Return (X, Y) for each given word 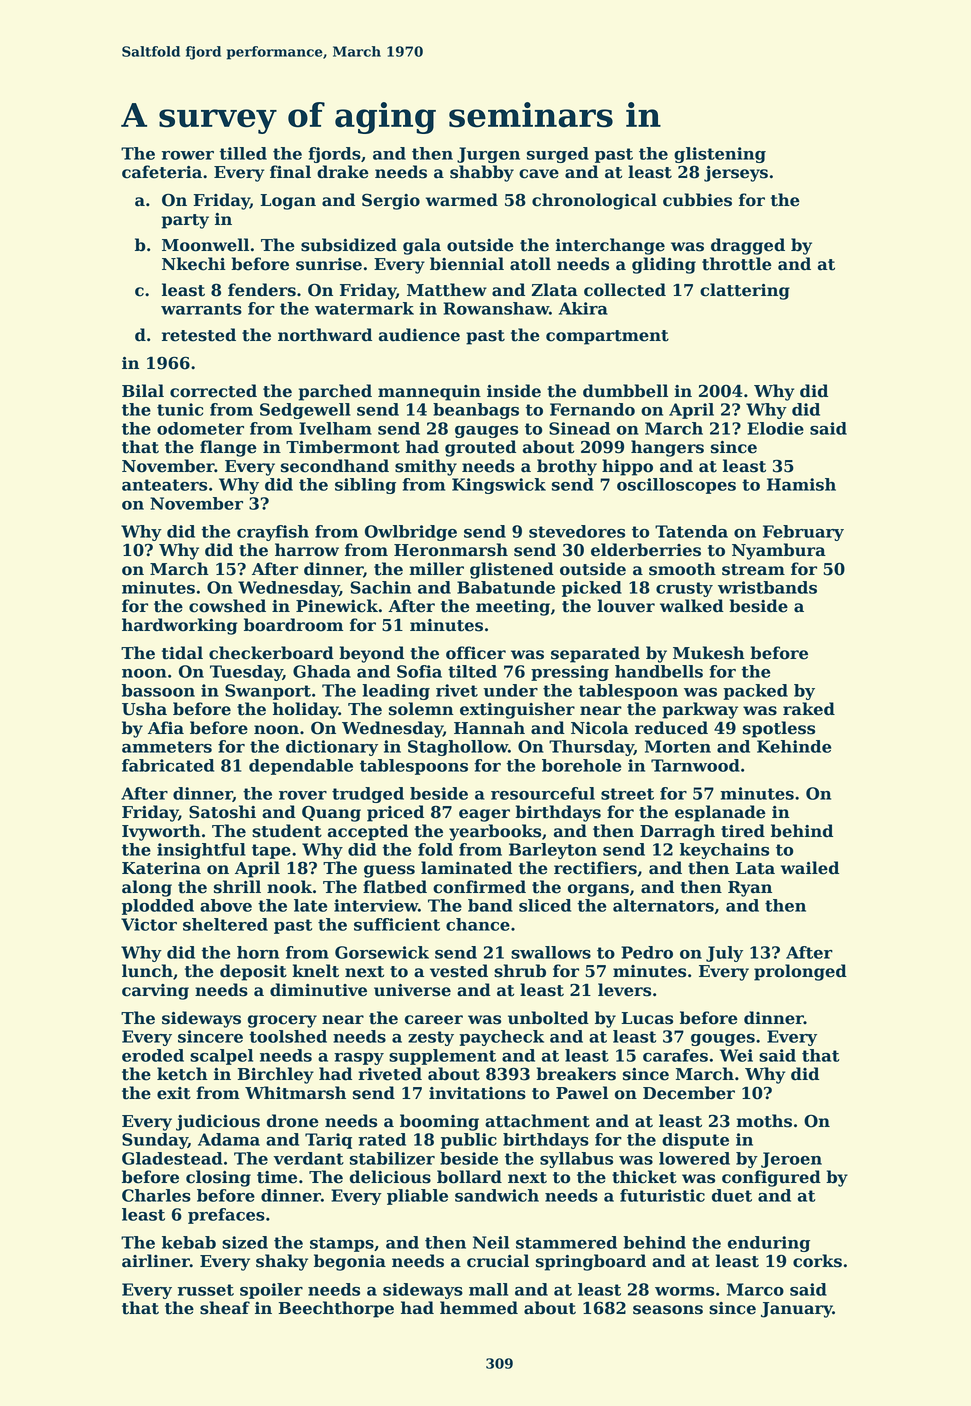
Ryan (750, 889)
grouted (480, 448)
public (469, 1141)
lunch (147, 971)
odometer (200, 428)
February (803, 533)
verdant (308, 1158)
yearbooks (495, 832)
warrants (201, 309)
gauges (486, 432)
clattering (745, 291)
